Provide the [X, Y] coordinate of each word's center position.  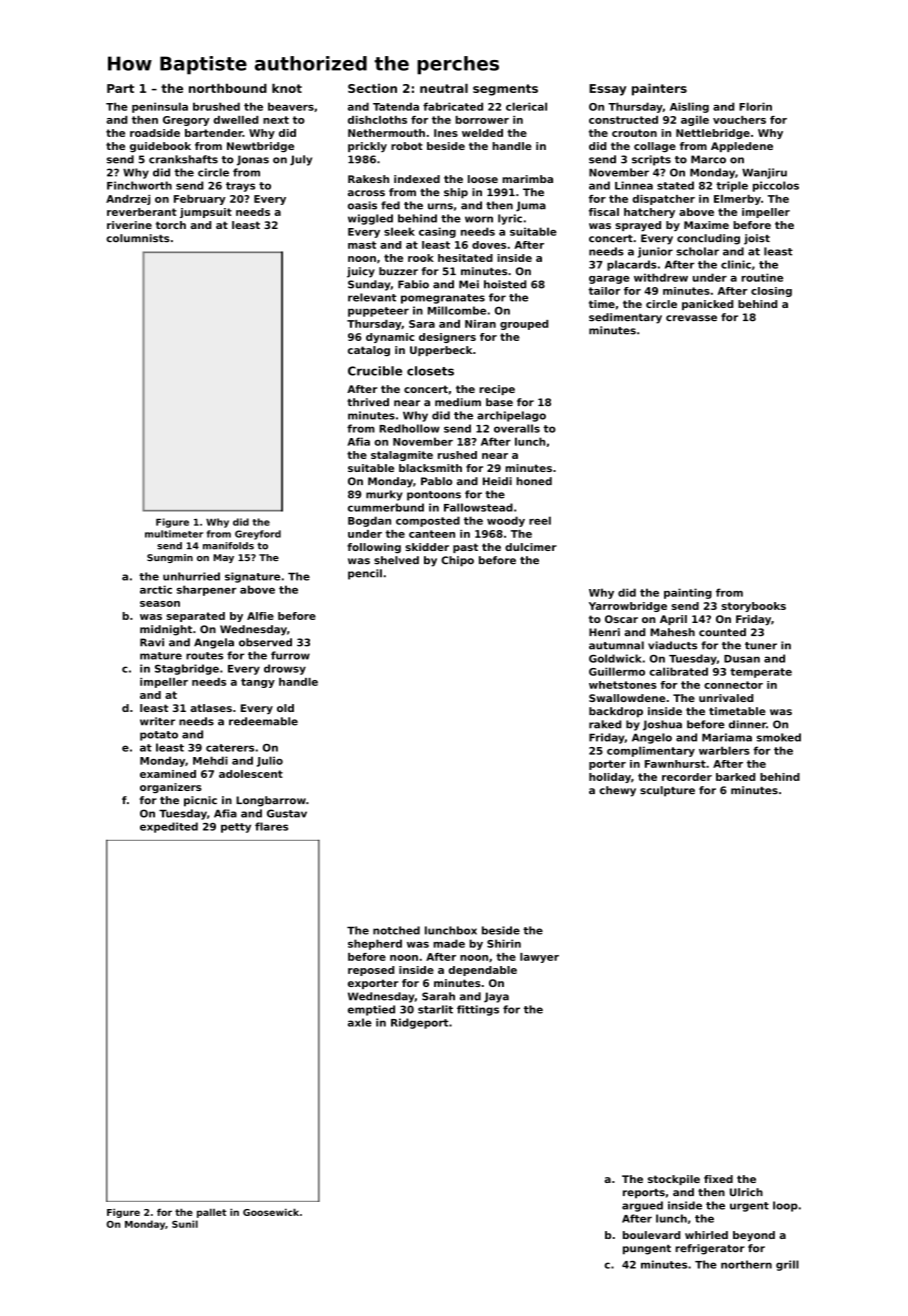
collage [655, 147]
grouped [524, 325]
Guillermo [617, 671]
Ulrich [746, 1192]
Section [372, 88]
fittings [478, 1010]
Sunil [185, 1224]
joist [757, 239]
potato [159, 736]
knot [287, 88]
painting [688, 593]
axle [360, 1022]
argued [642, 1206]
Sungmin [170, 558]
